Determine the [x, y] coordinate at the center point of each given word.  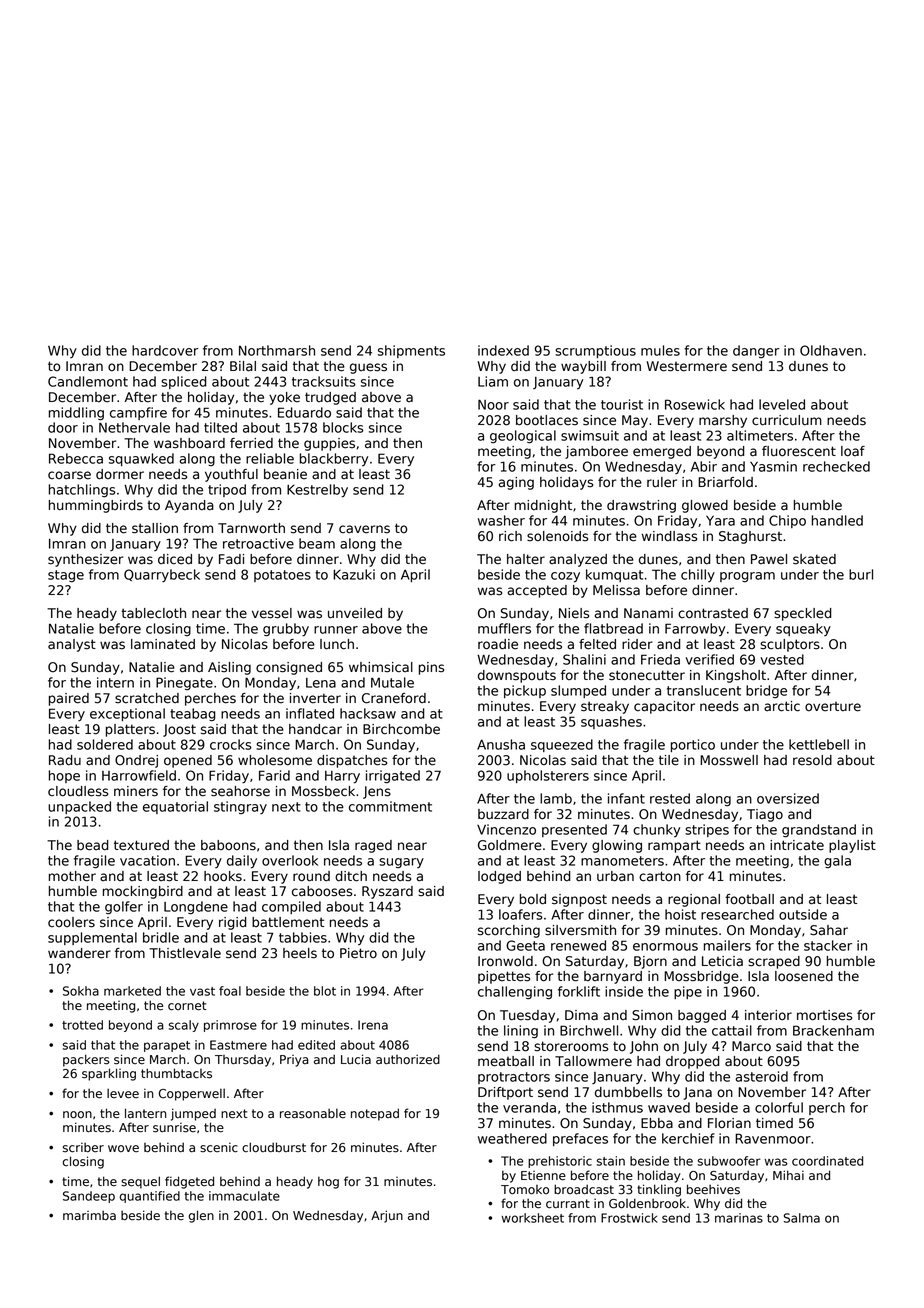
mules [660, 350]
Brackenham [833, 1030]
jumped [193, 1114]
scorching [509, 931]
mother [72, 876]
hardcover [165, 350]
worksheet [533, 1218]
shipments [411, 351]
